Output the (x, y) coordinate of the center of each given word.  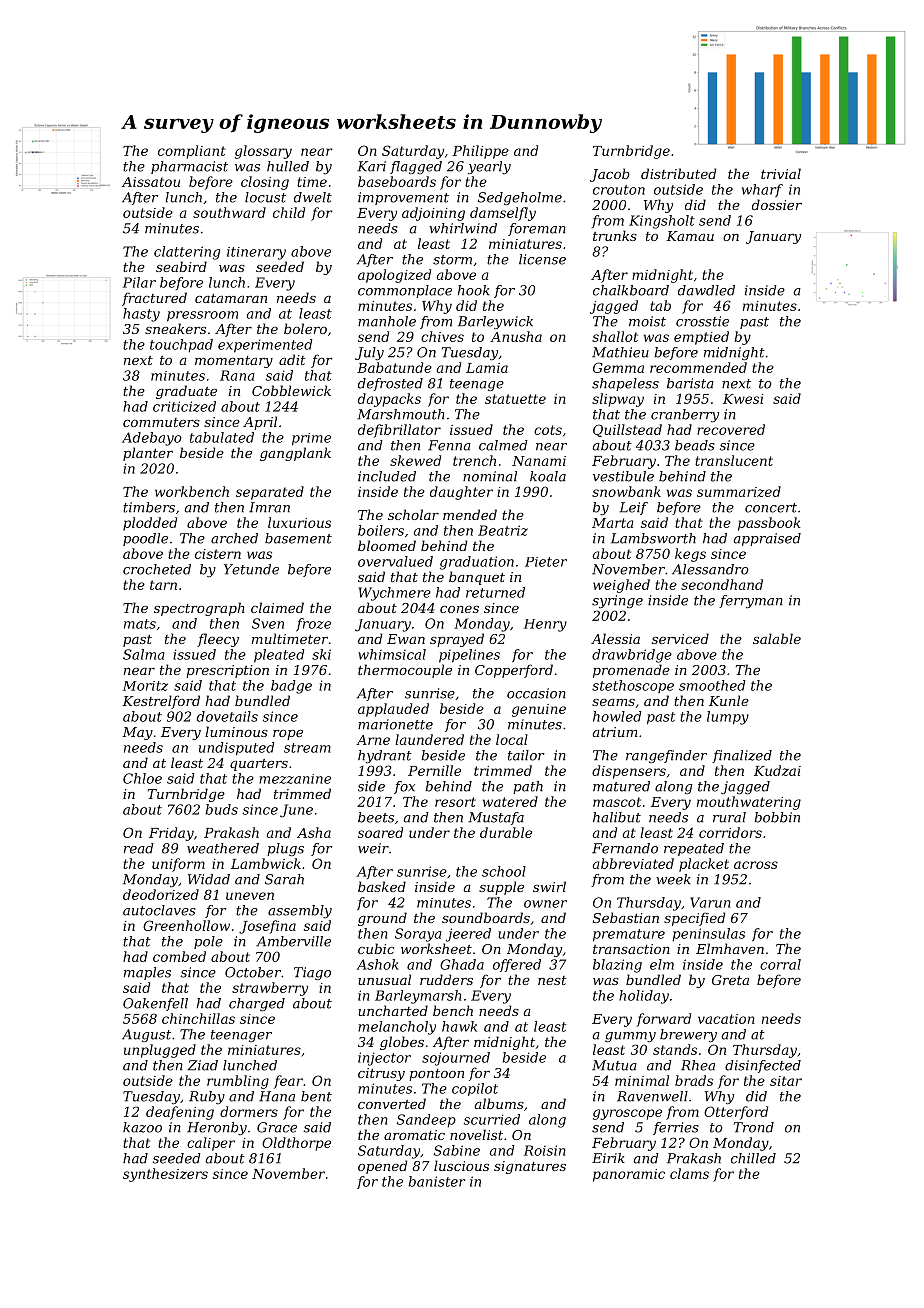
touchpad (181, 346)
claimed (277, 607)
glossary (263, 152)
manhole (387, 321)
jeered (468, 935)
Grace (277, 1127)
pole (208, 942)
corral (780, 964)
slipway (618, 400)
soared (380, 832)
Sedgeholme (520, 198)
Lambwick (266, 863)
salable (777, 638)
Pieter (546, 562)
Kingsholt (662, 222)
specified (694, 919)
